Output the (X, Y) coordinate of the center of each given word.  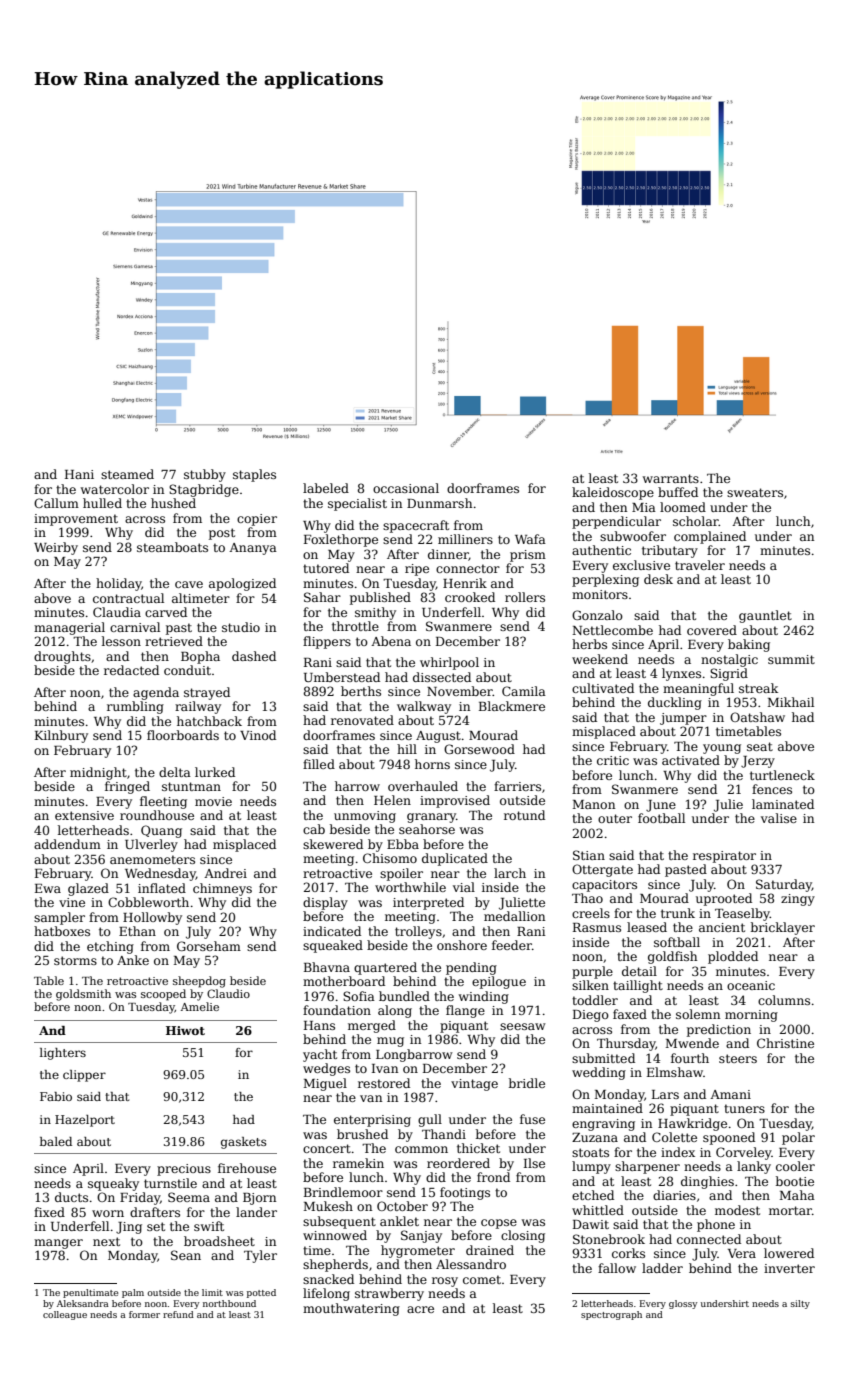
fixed (49, 1212)
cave (189, 584)
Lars (665, 1094)
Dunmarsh (439, 503)
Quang (161, 831)
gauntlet (765, 616)
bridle (527, 1083)
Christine (785, 1043)
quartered (385, 968)
